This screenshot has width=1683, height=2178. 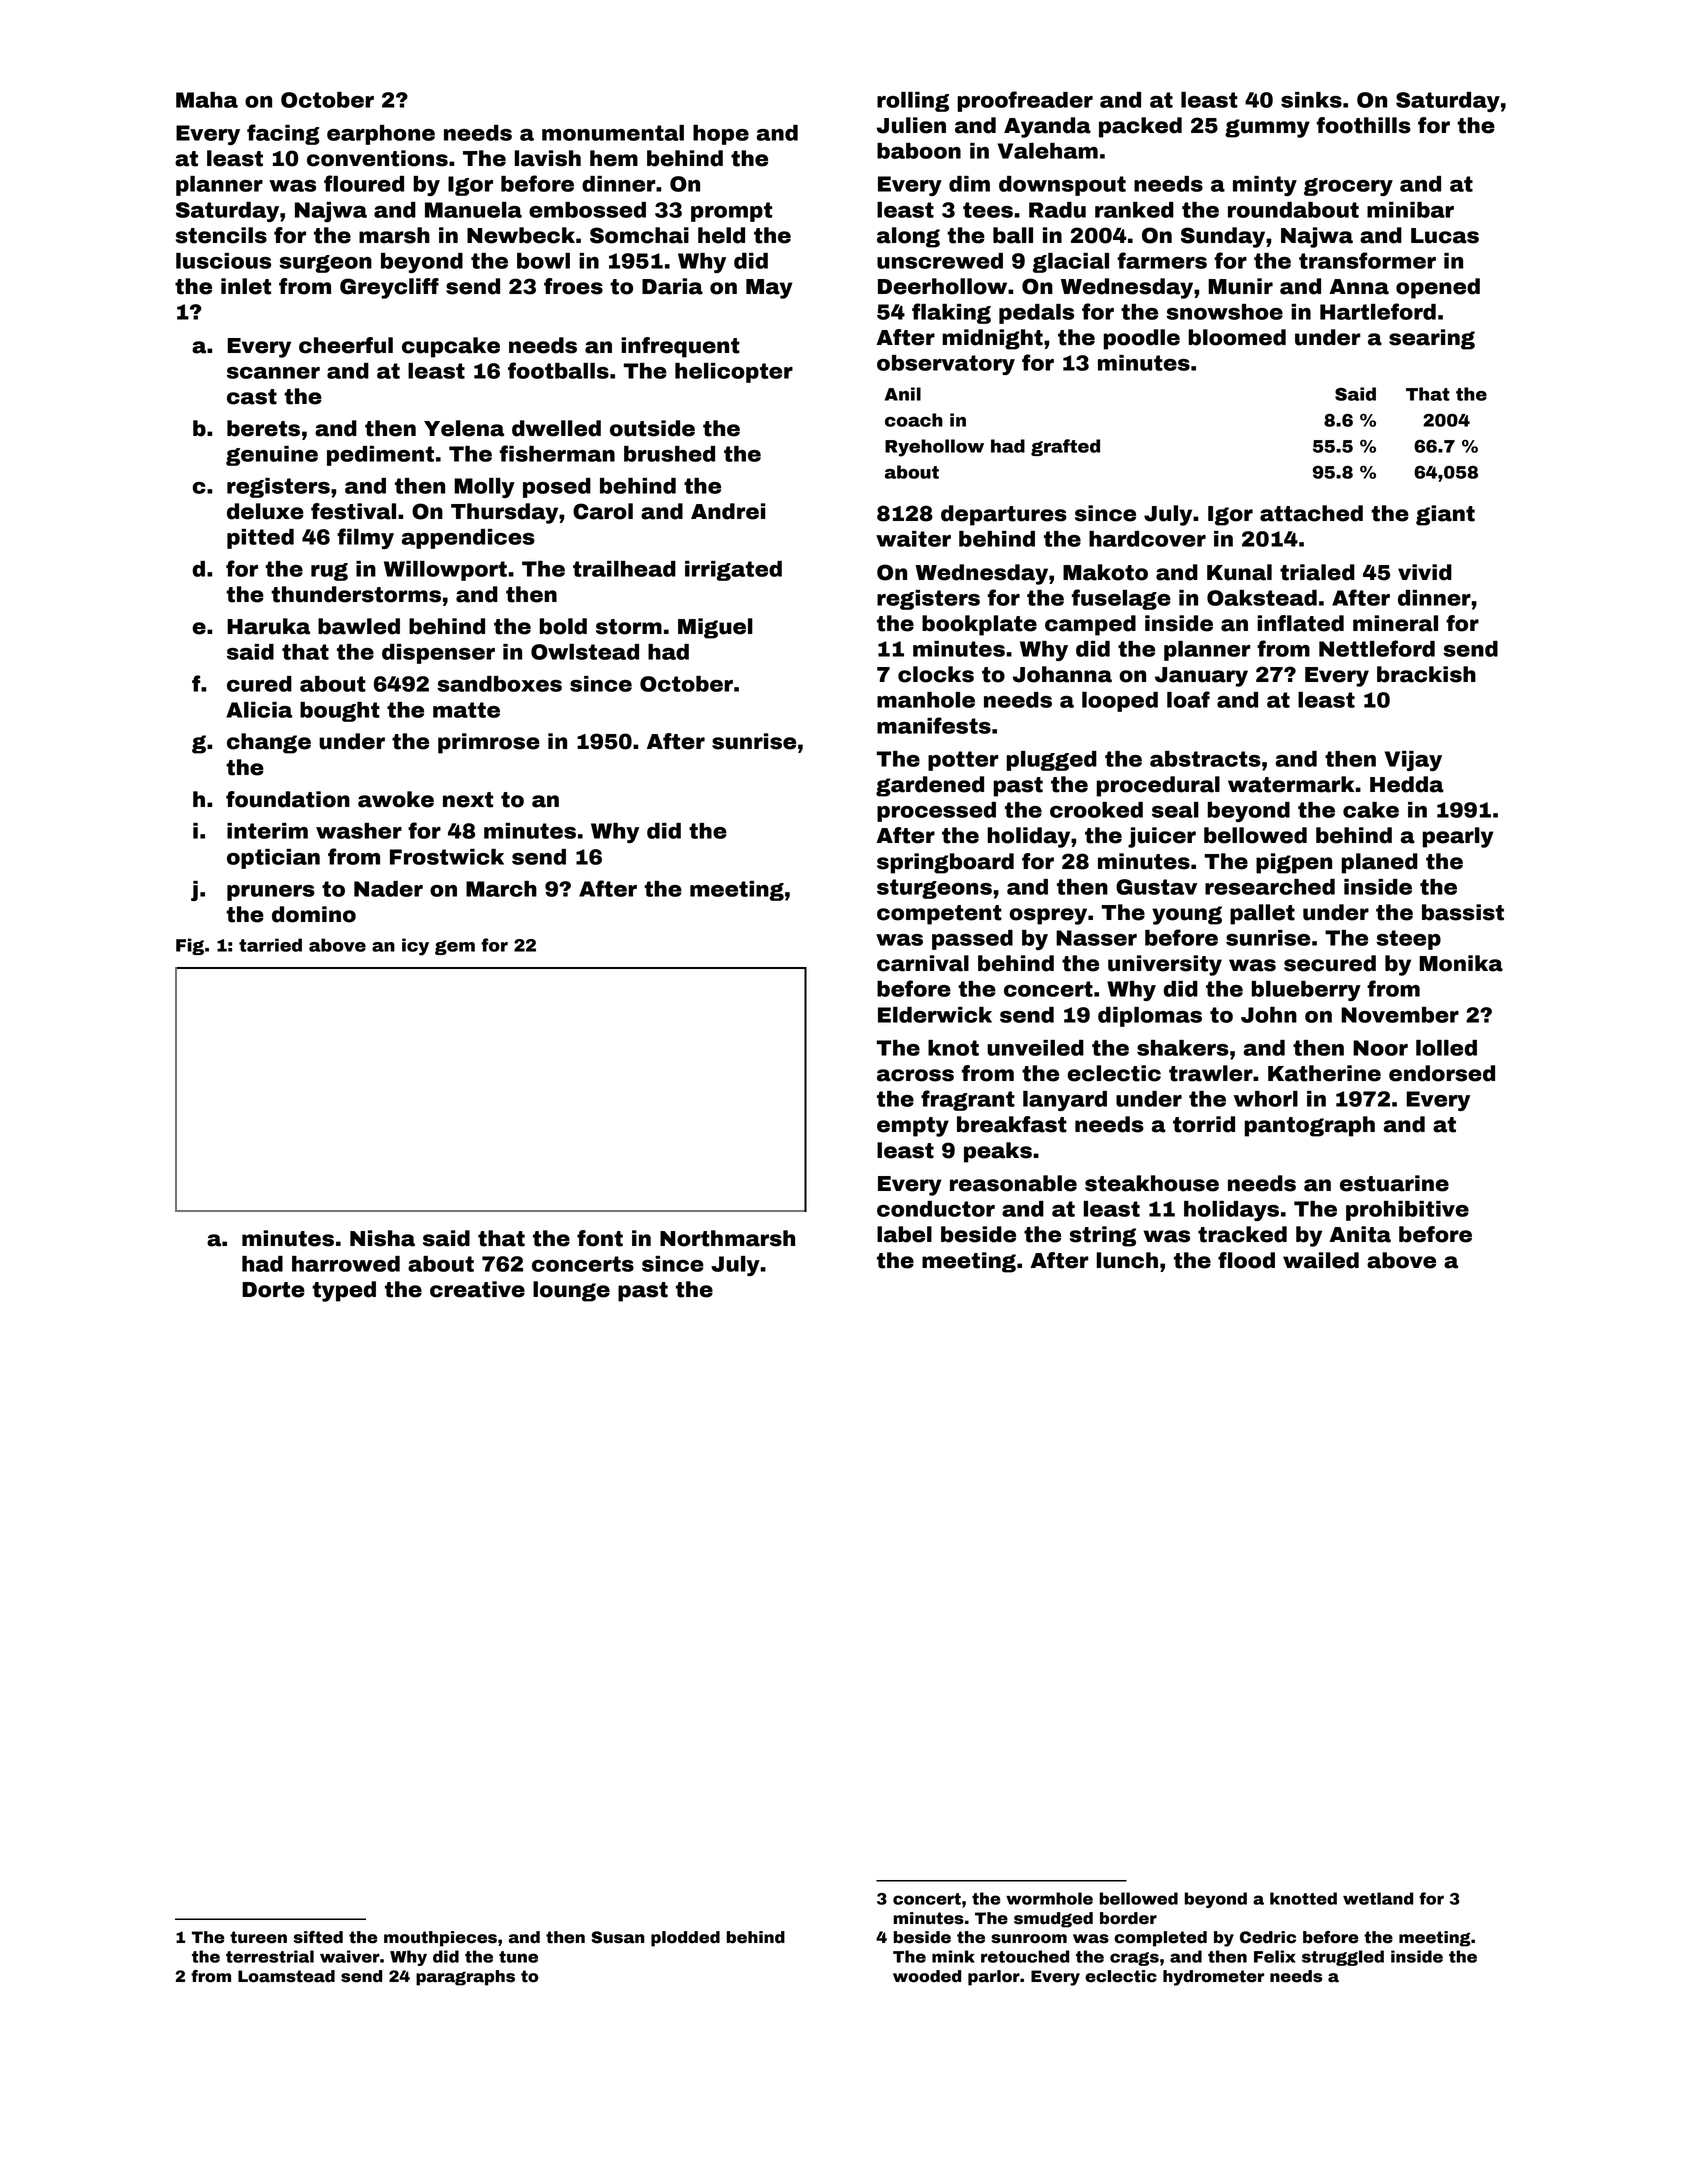 What do you see at coordinates (939, 915) in the screenshot?
I see `competent` at bounding box center [939, 915].
